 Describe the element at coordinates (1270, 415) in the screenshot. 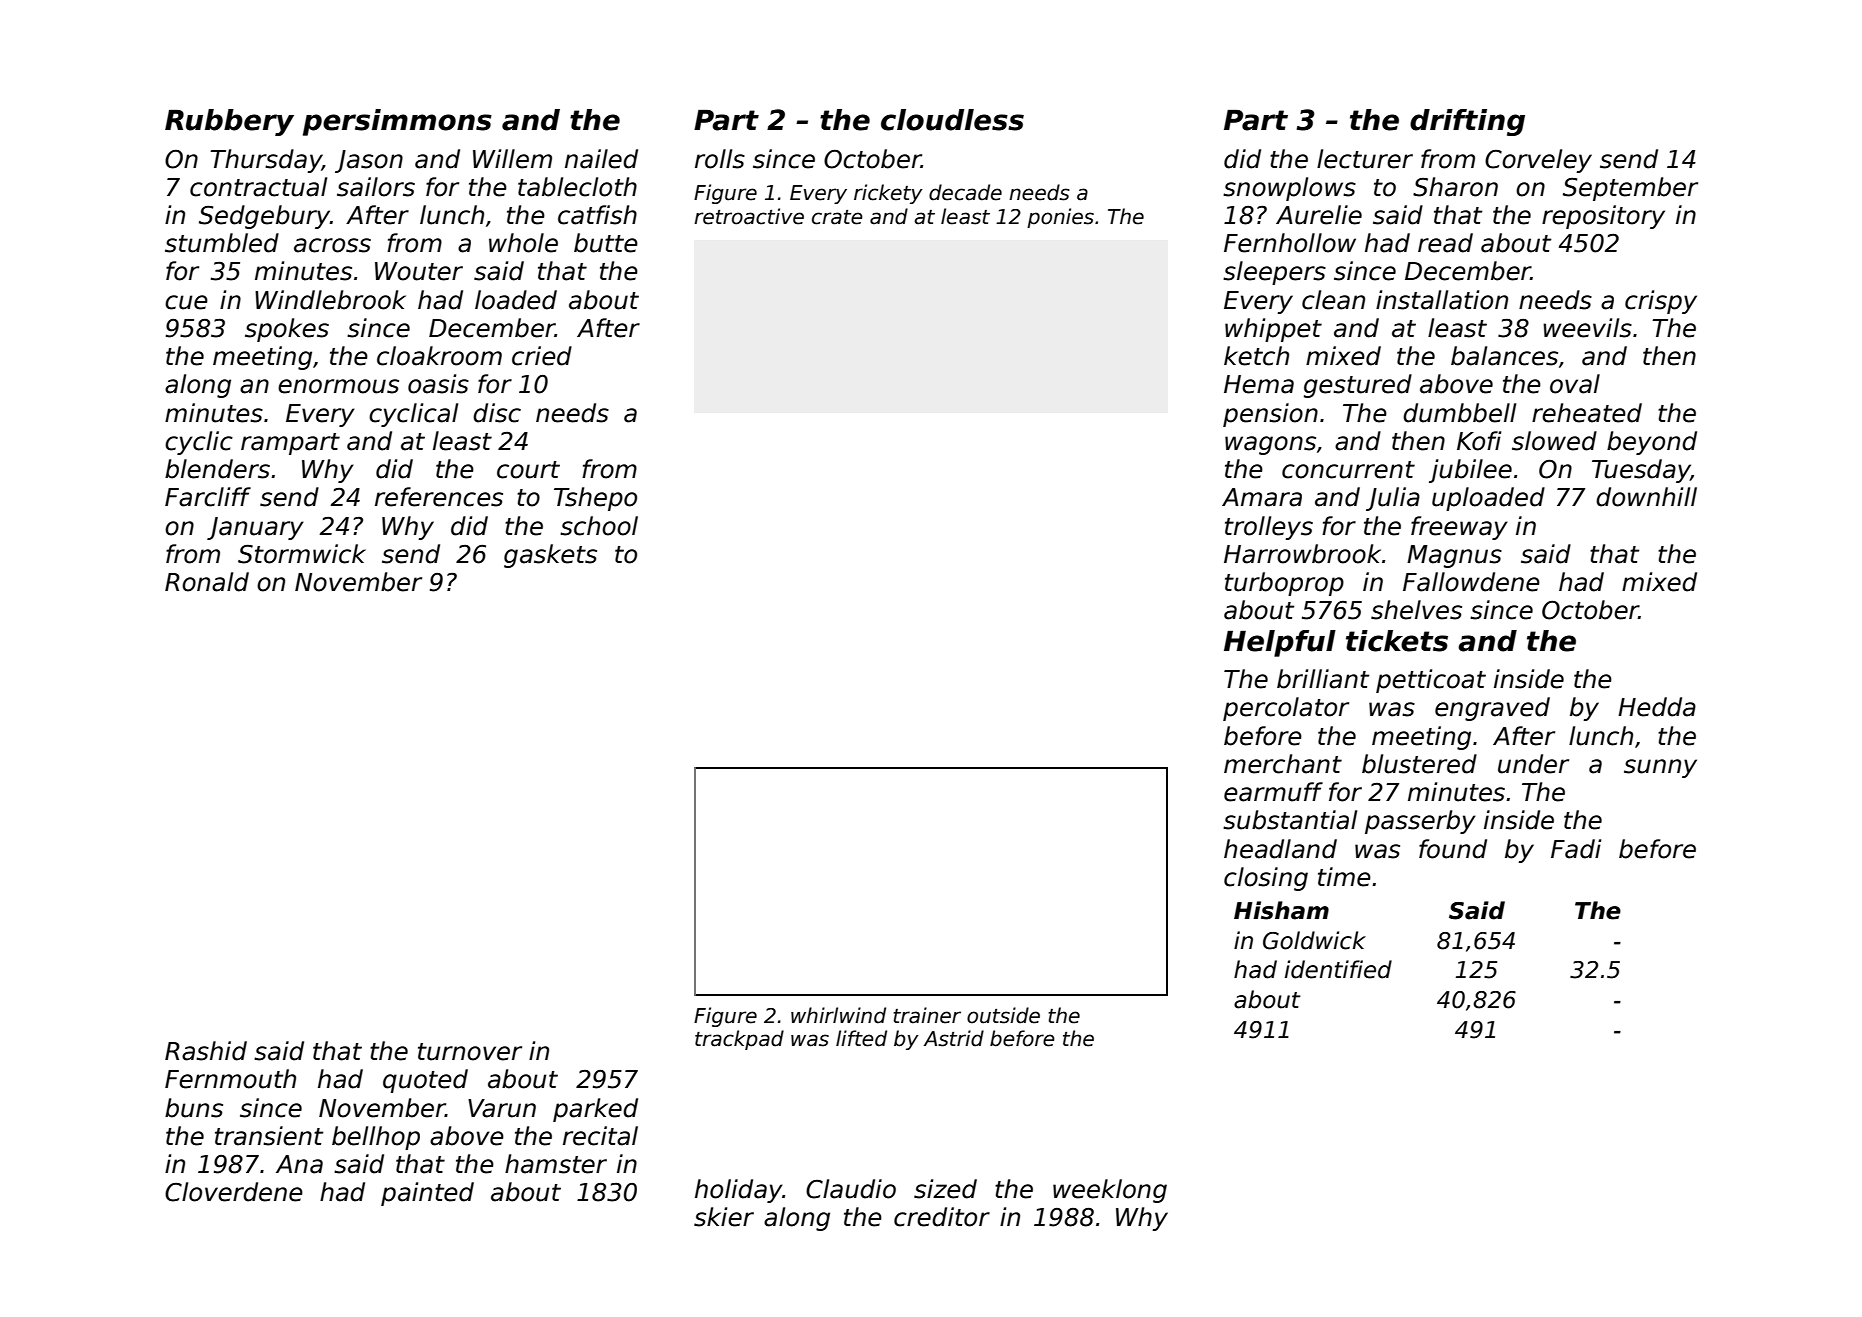

I see `pension` at that location.
